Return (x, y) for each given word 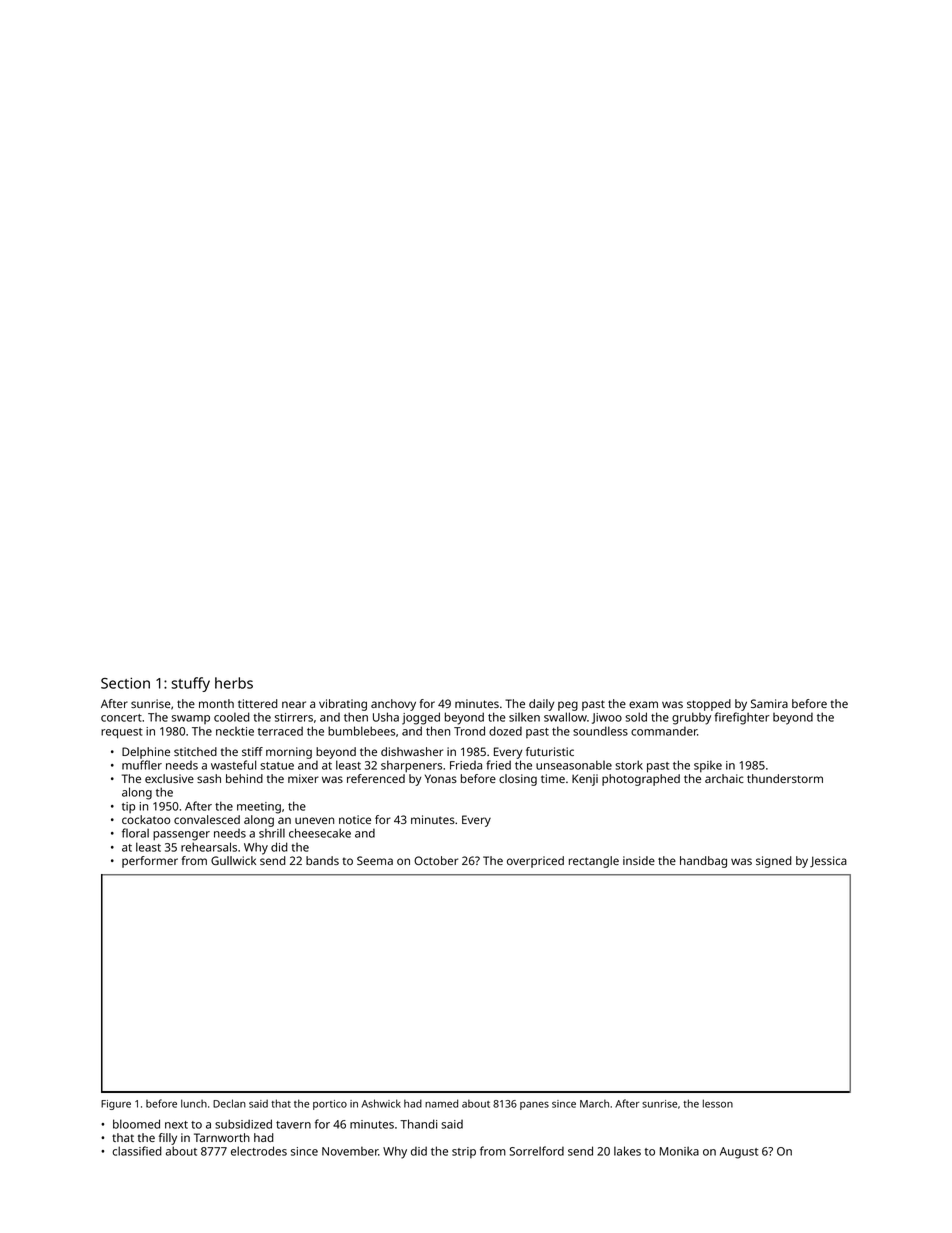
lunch (194, 1103)
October (436, 860)
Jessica (828, 861)
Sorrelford (537, 1151)
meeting (259, 808)
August (739, 1153)
